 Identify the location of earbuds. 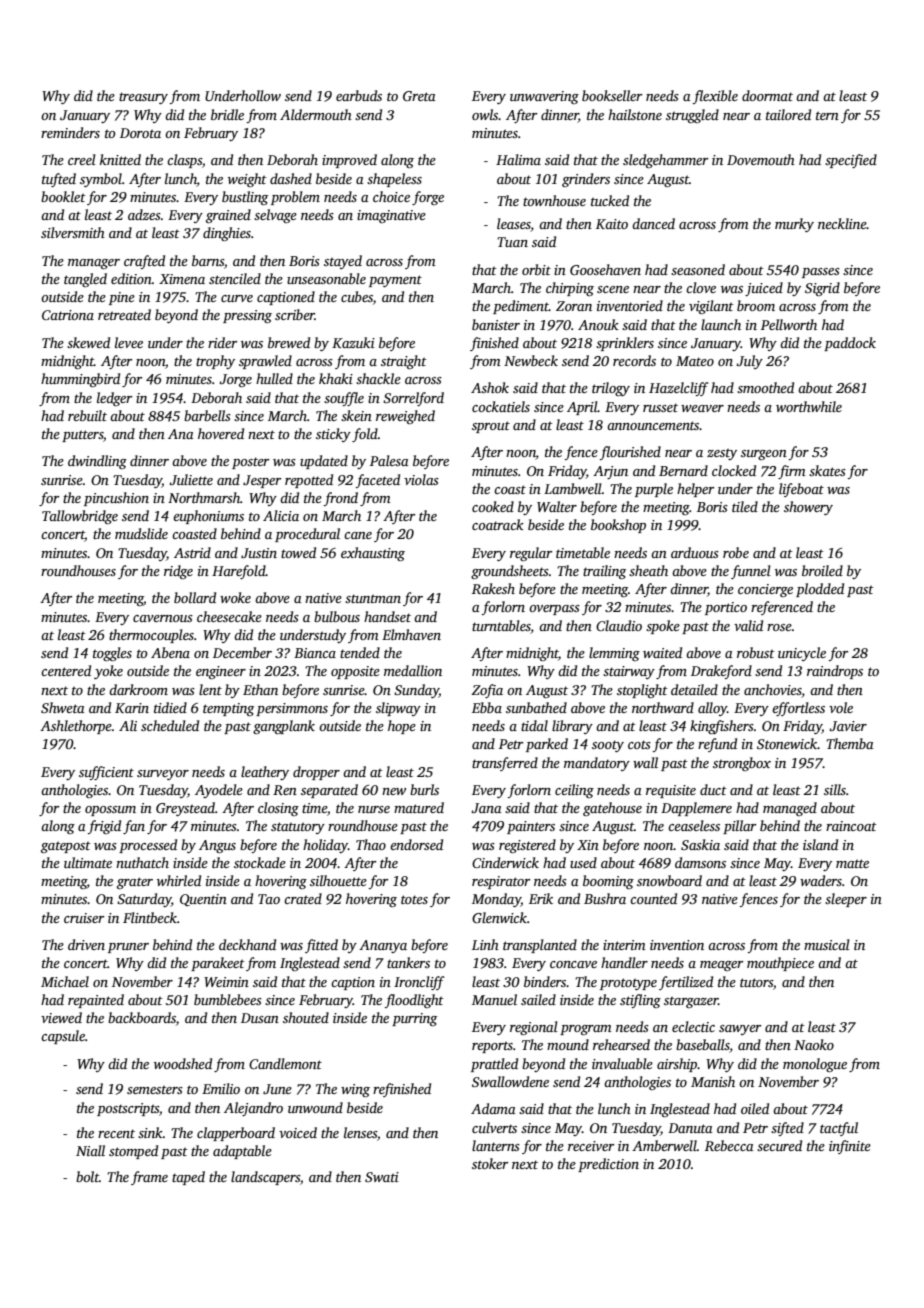
(359, 95).
